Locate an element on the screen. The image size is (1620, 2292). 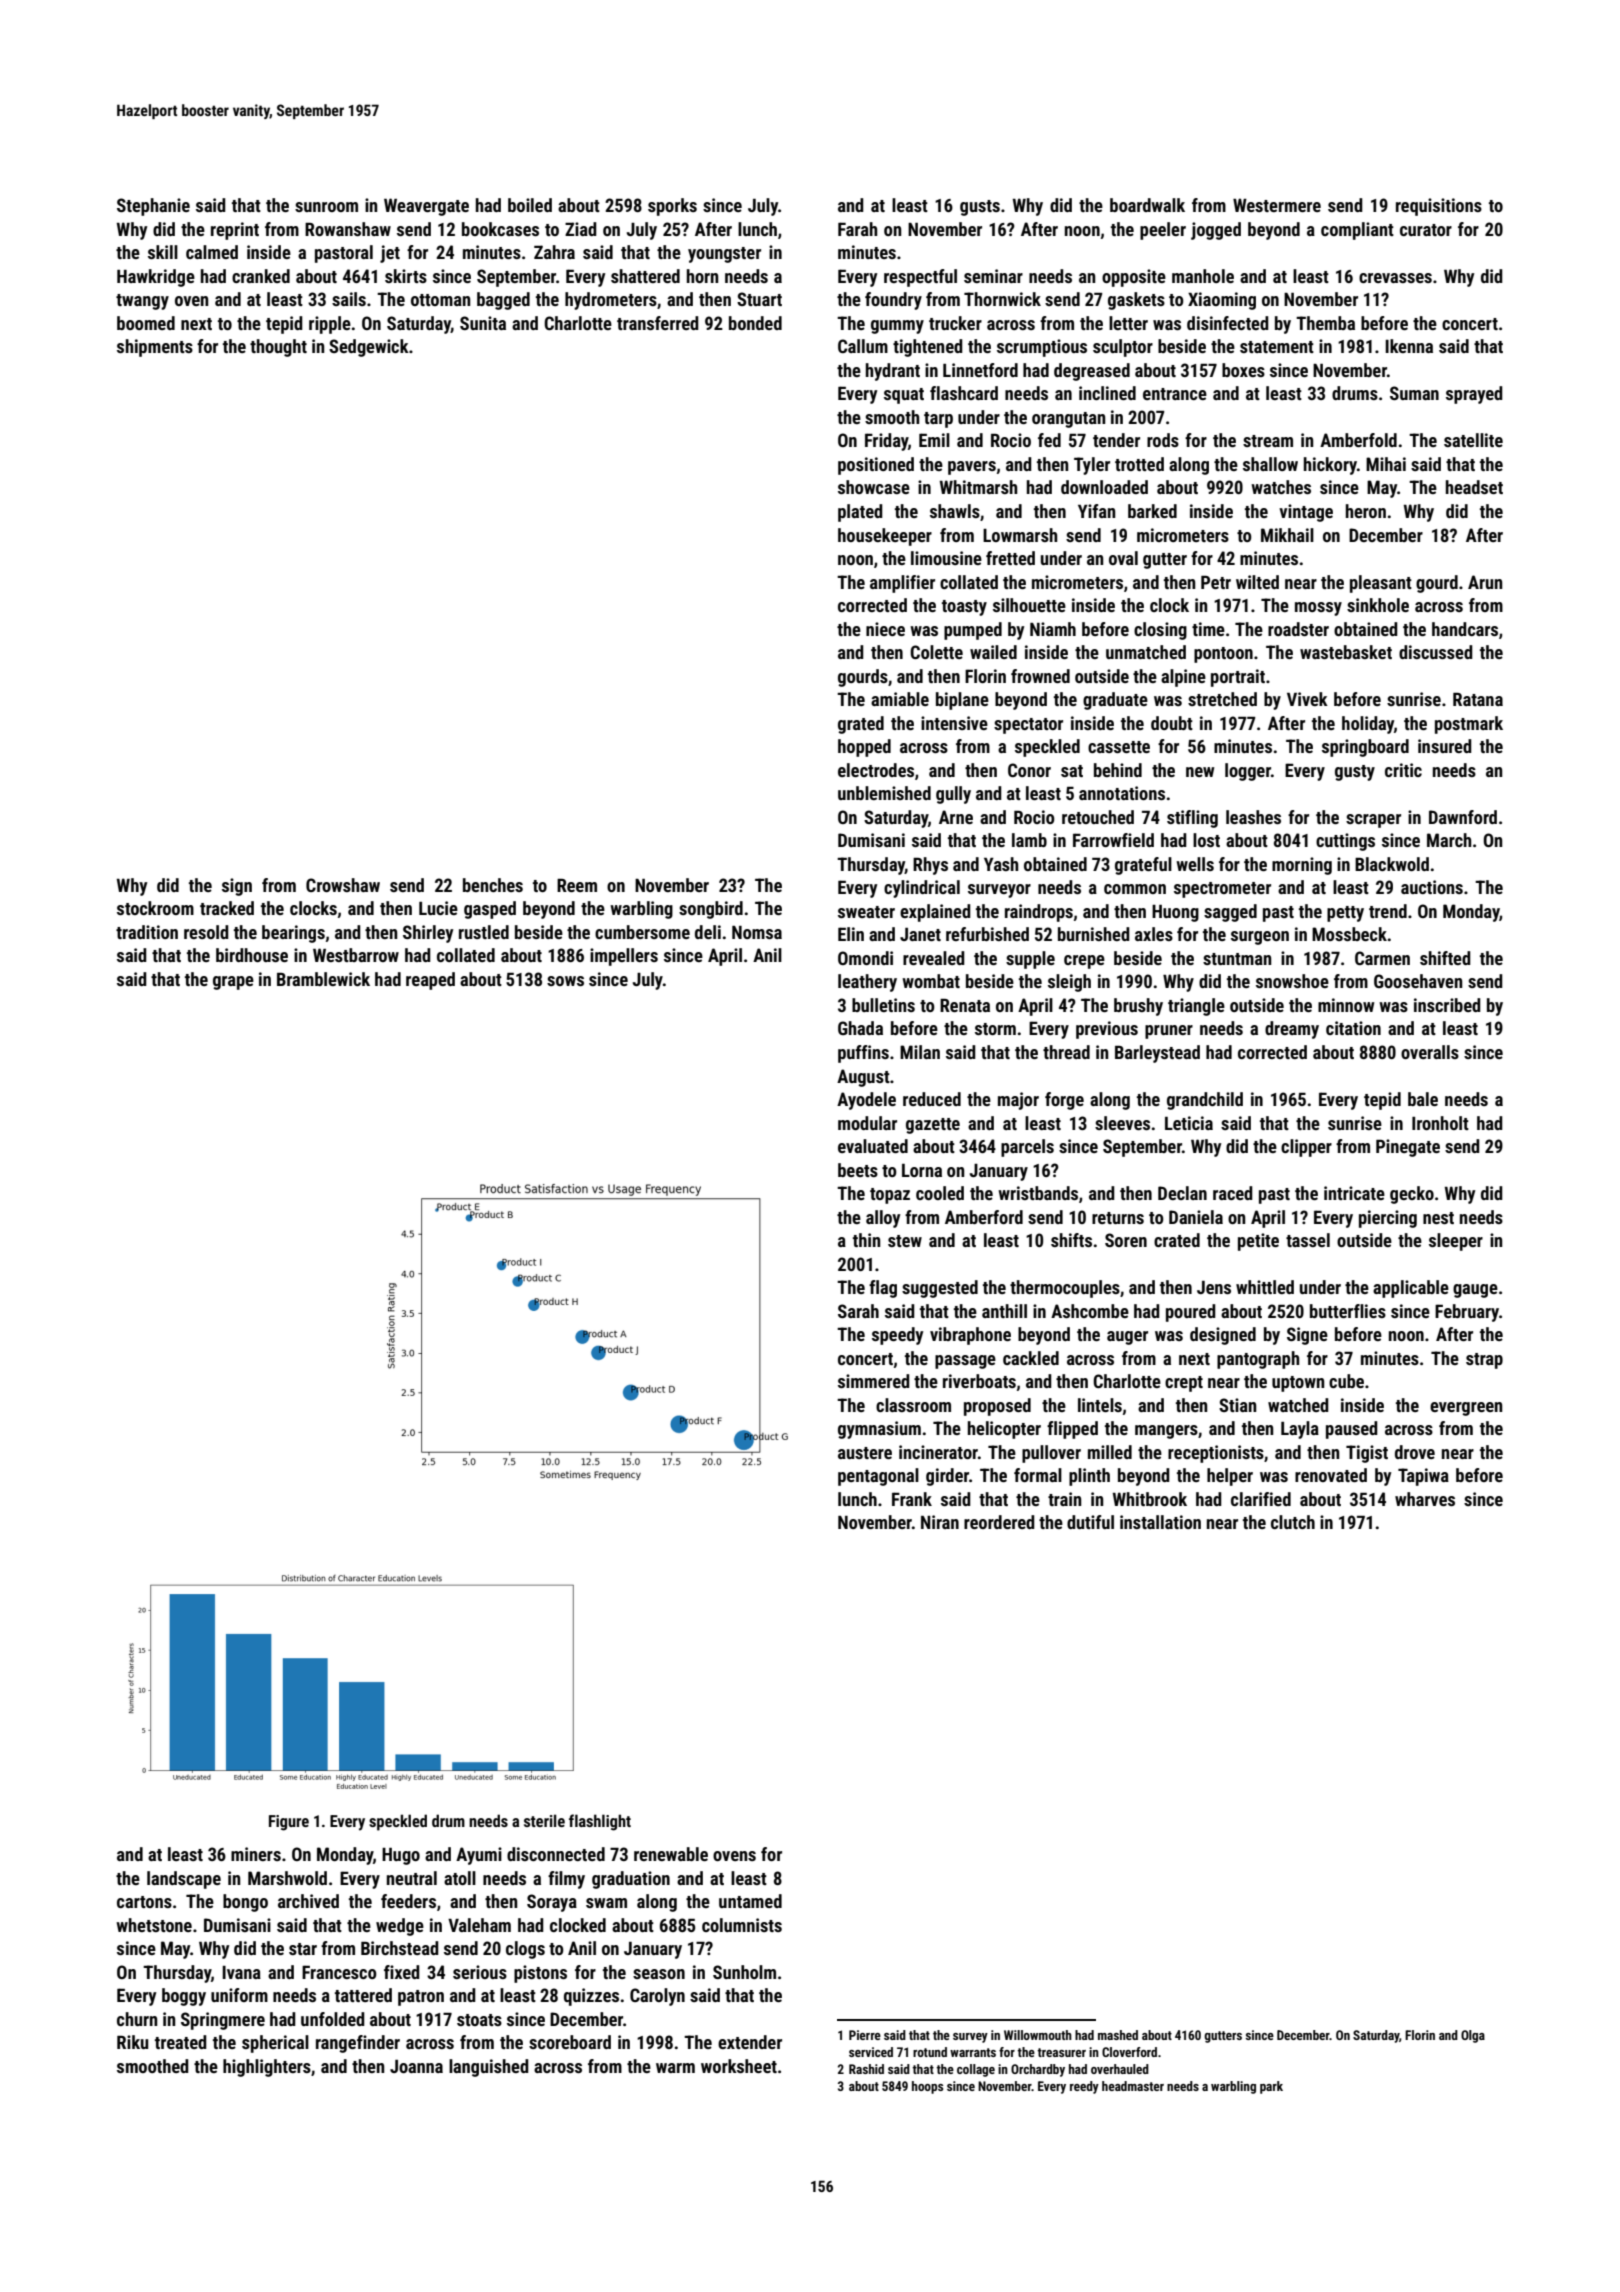
neutral is located at coordinates (412, 1878).
